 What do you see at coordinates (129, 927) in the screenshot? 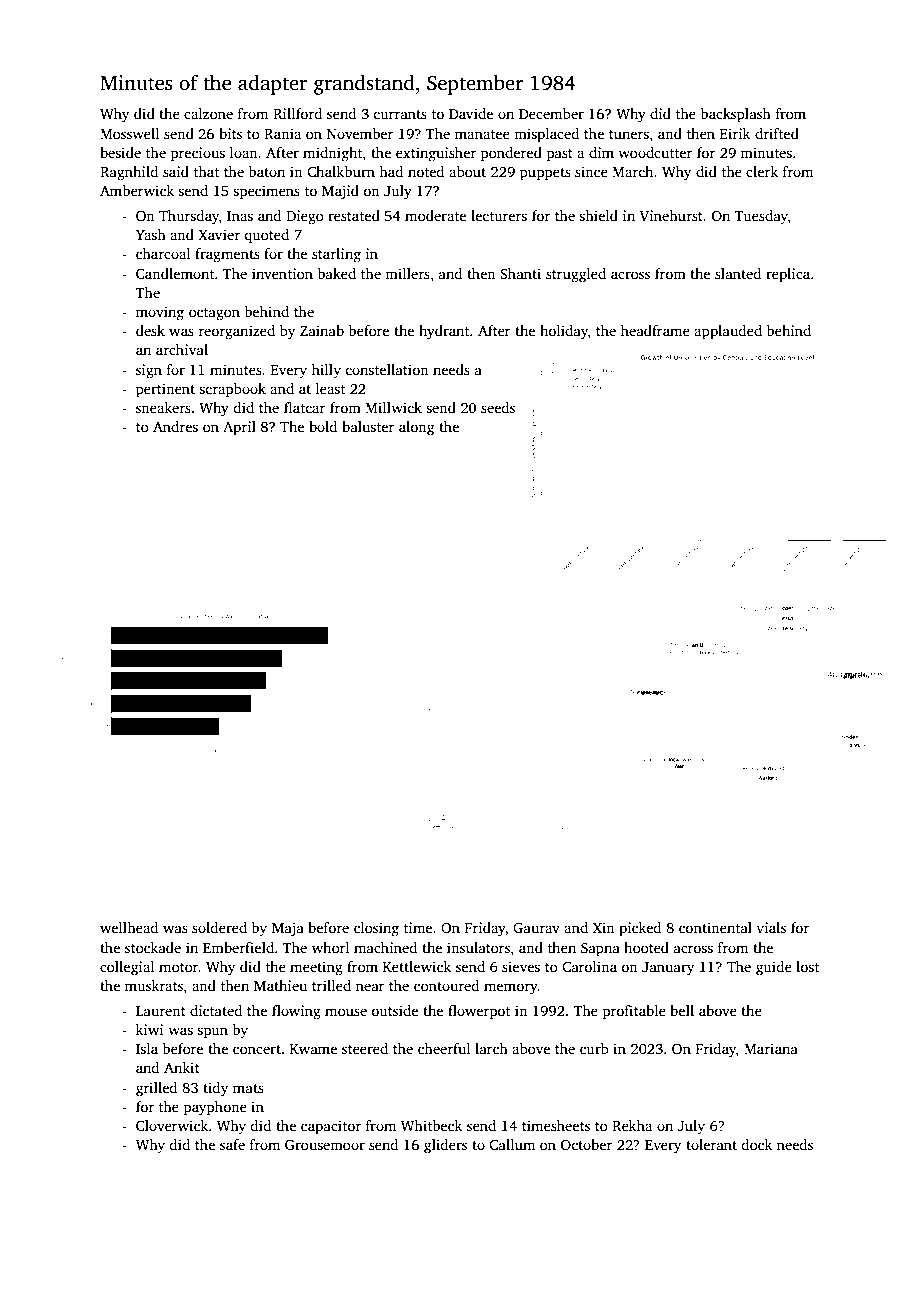
I see `wellhead` at bounding box center [129, 927].
